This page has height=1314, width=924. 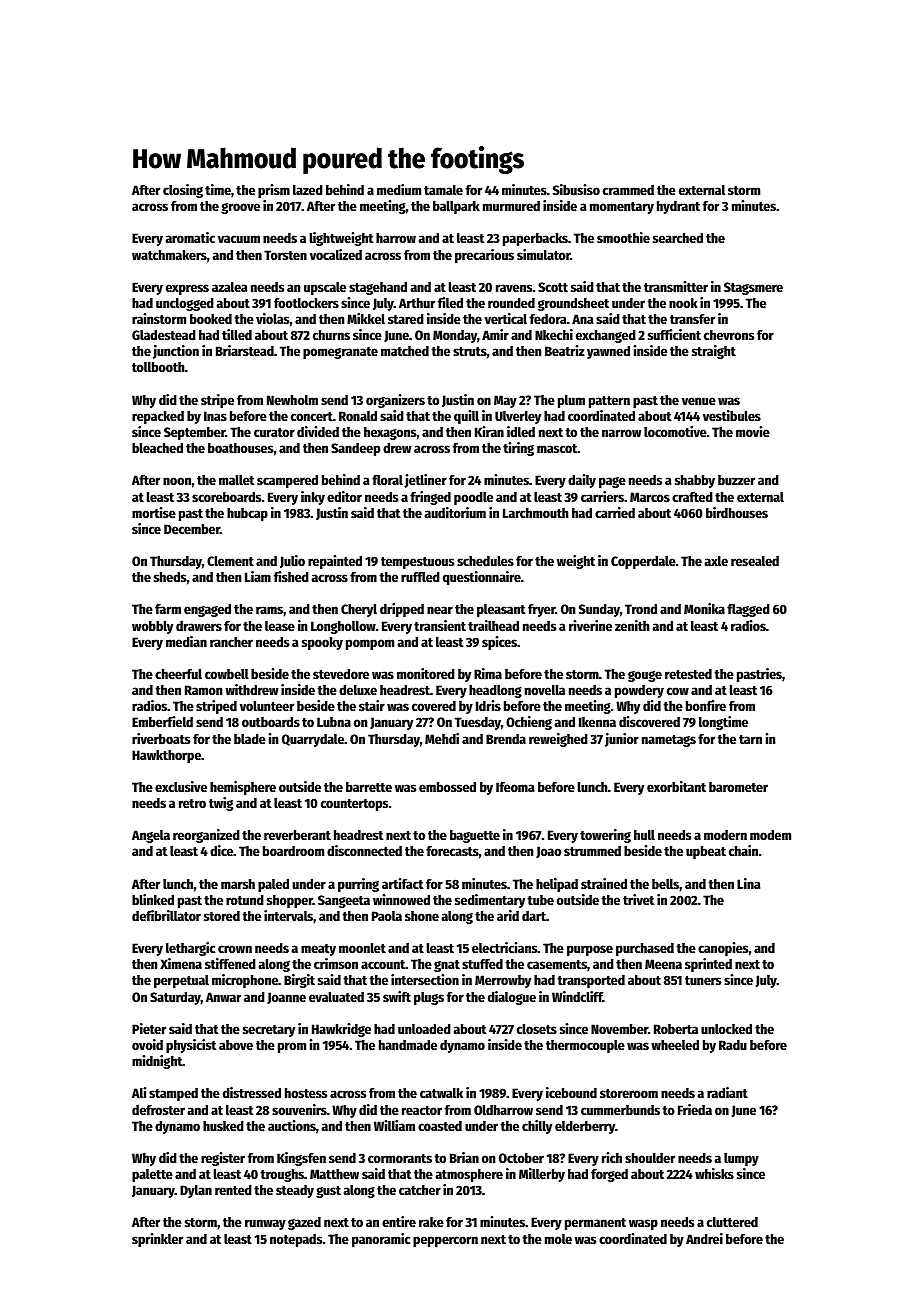 I want to click on Lina, so click(x=749, y=883).
